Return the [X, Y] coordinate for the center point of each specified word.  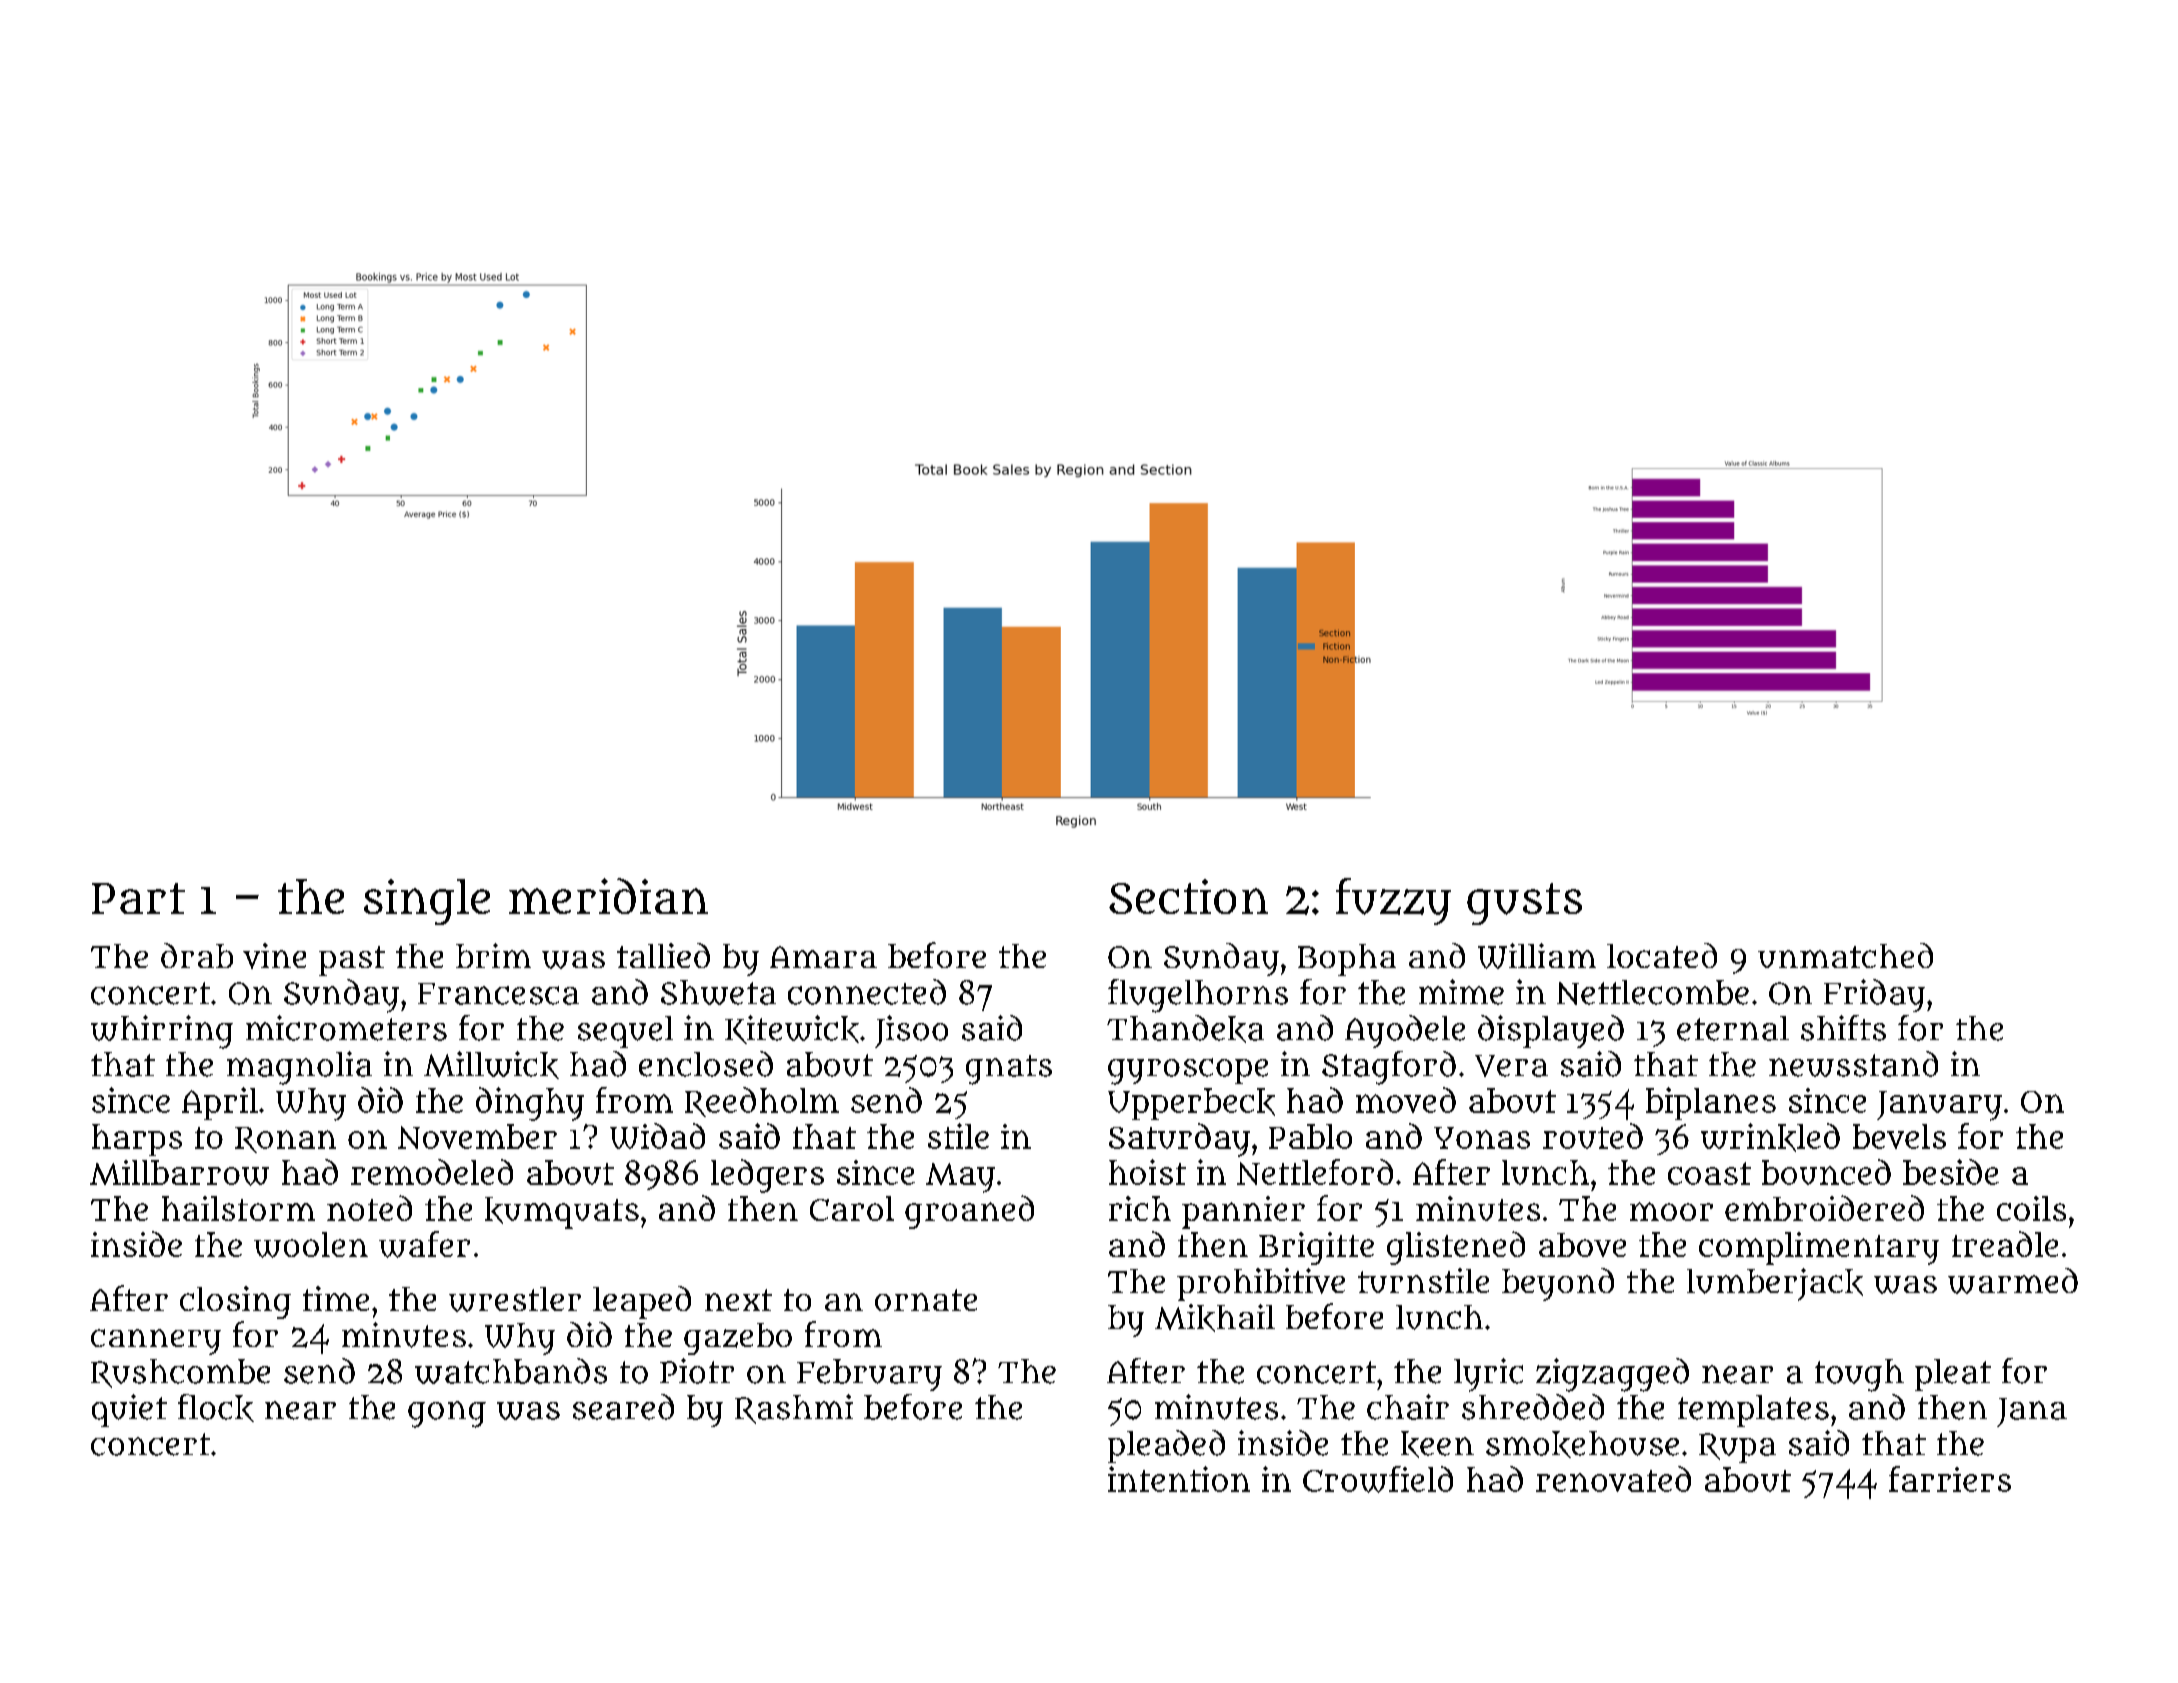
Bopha [1347, 960]
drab [197, 955]
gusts [1524, 904]
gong [447, 1414]
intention [1179, 1479]
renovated [1613, 1479]
